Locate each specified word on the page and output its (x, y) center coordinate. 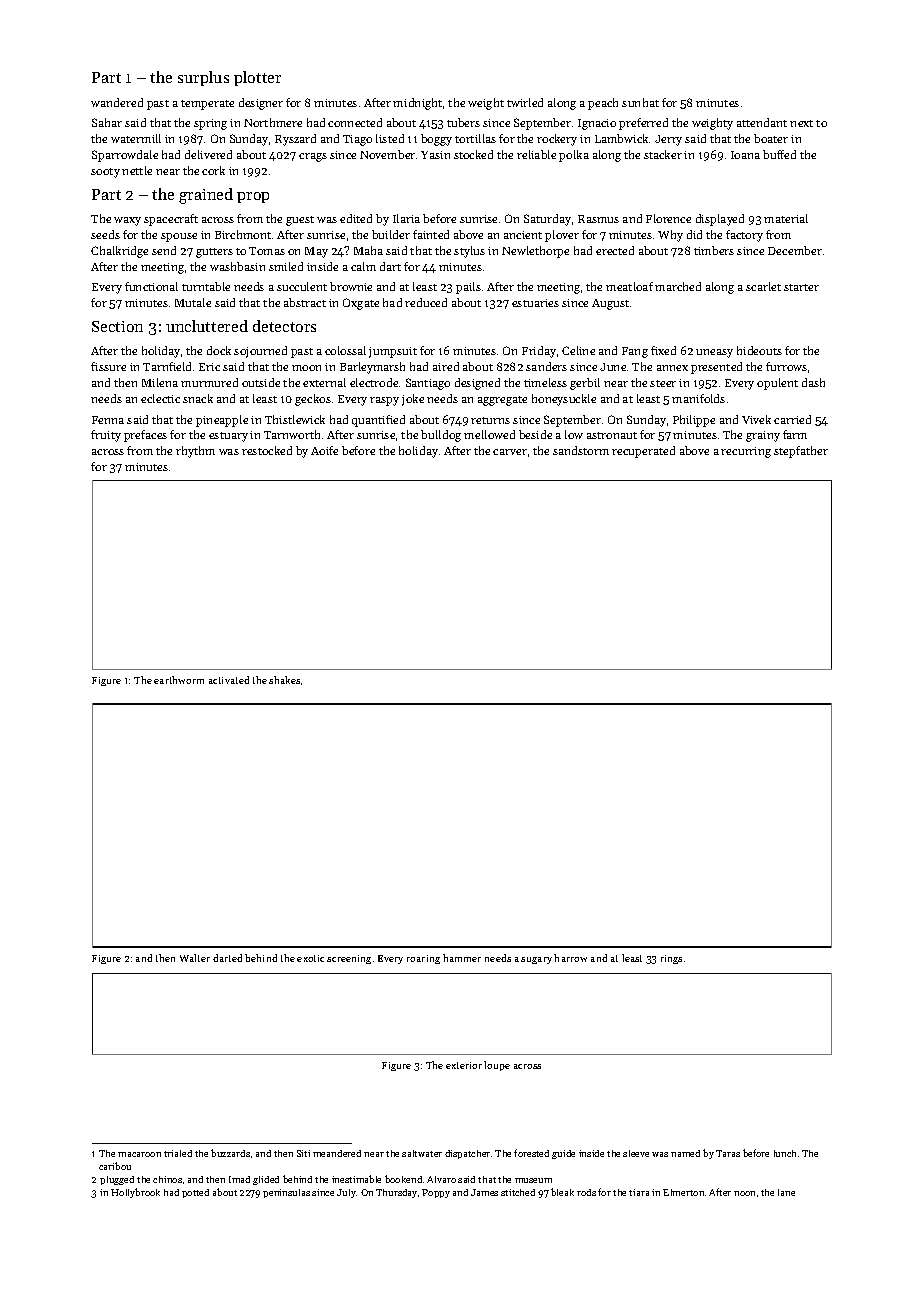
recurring (746, 452)
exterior (464, 1065)
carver (510, 452)
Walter (195, 958)
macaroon (139, 1154)
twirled (525, 102)
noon (744, 1193)
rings (671, 959)
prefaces (145, 436)
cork (213, 170)
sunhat (640, 102)
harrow (570, 958)
